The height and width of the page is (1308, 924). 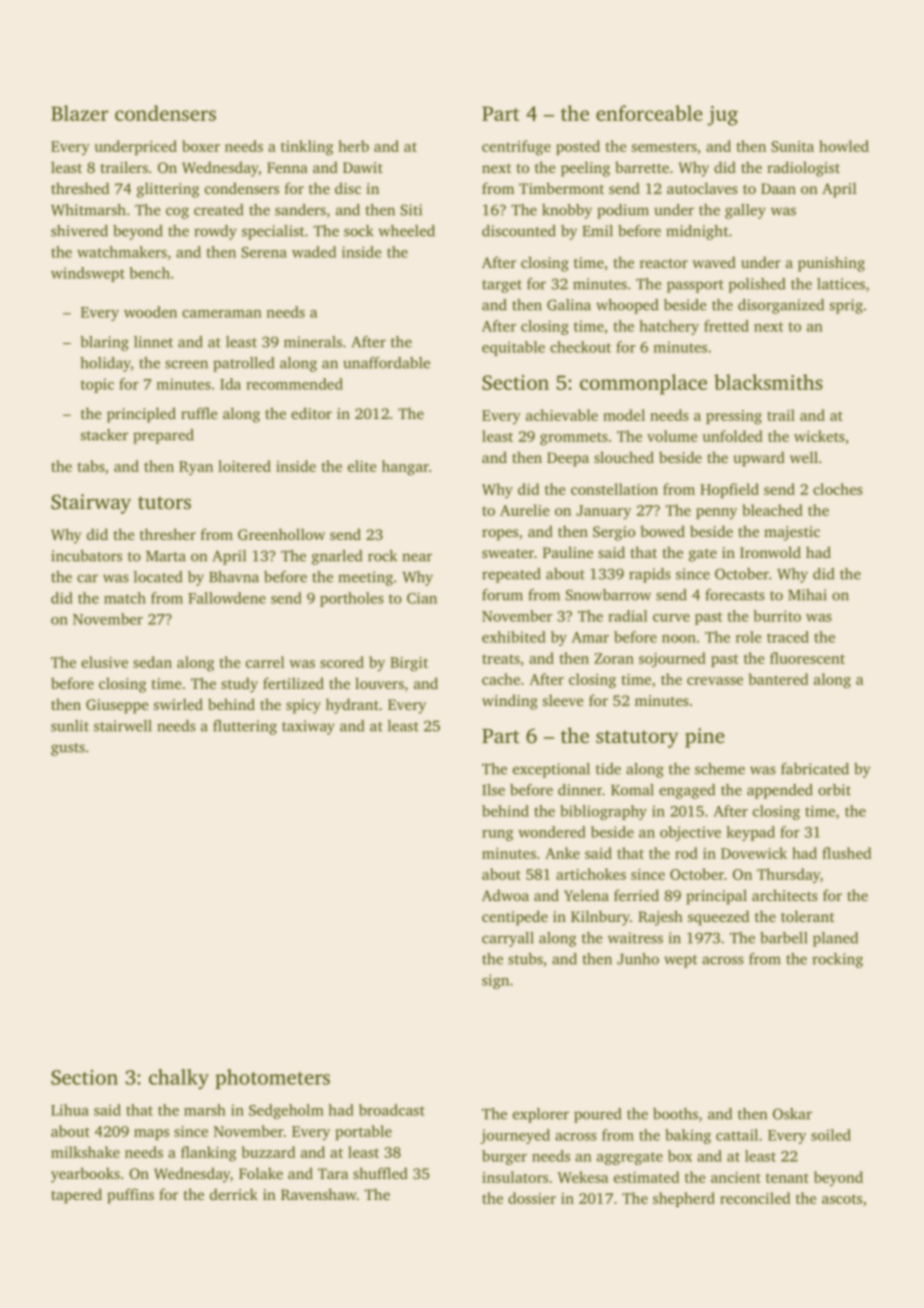 I want to click on chalky, so click(x=179, y=1079).
